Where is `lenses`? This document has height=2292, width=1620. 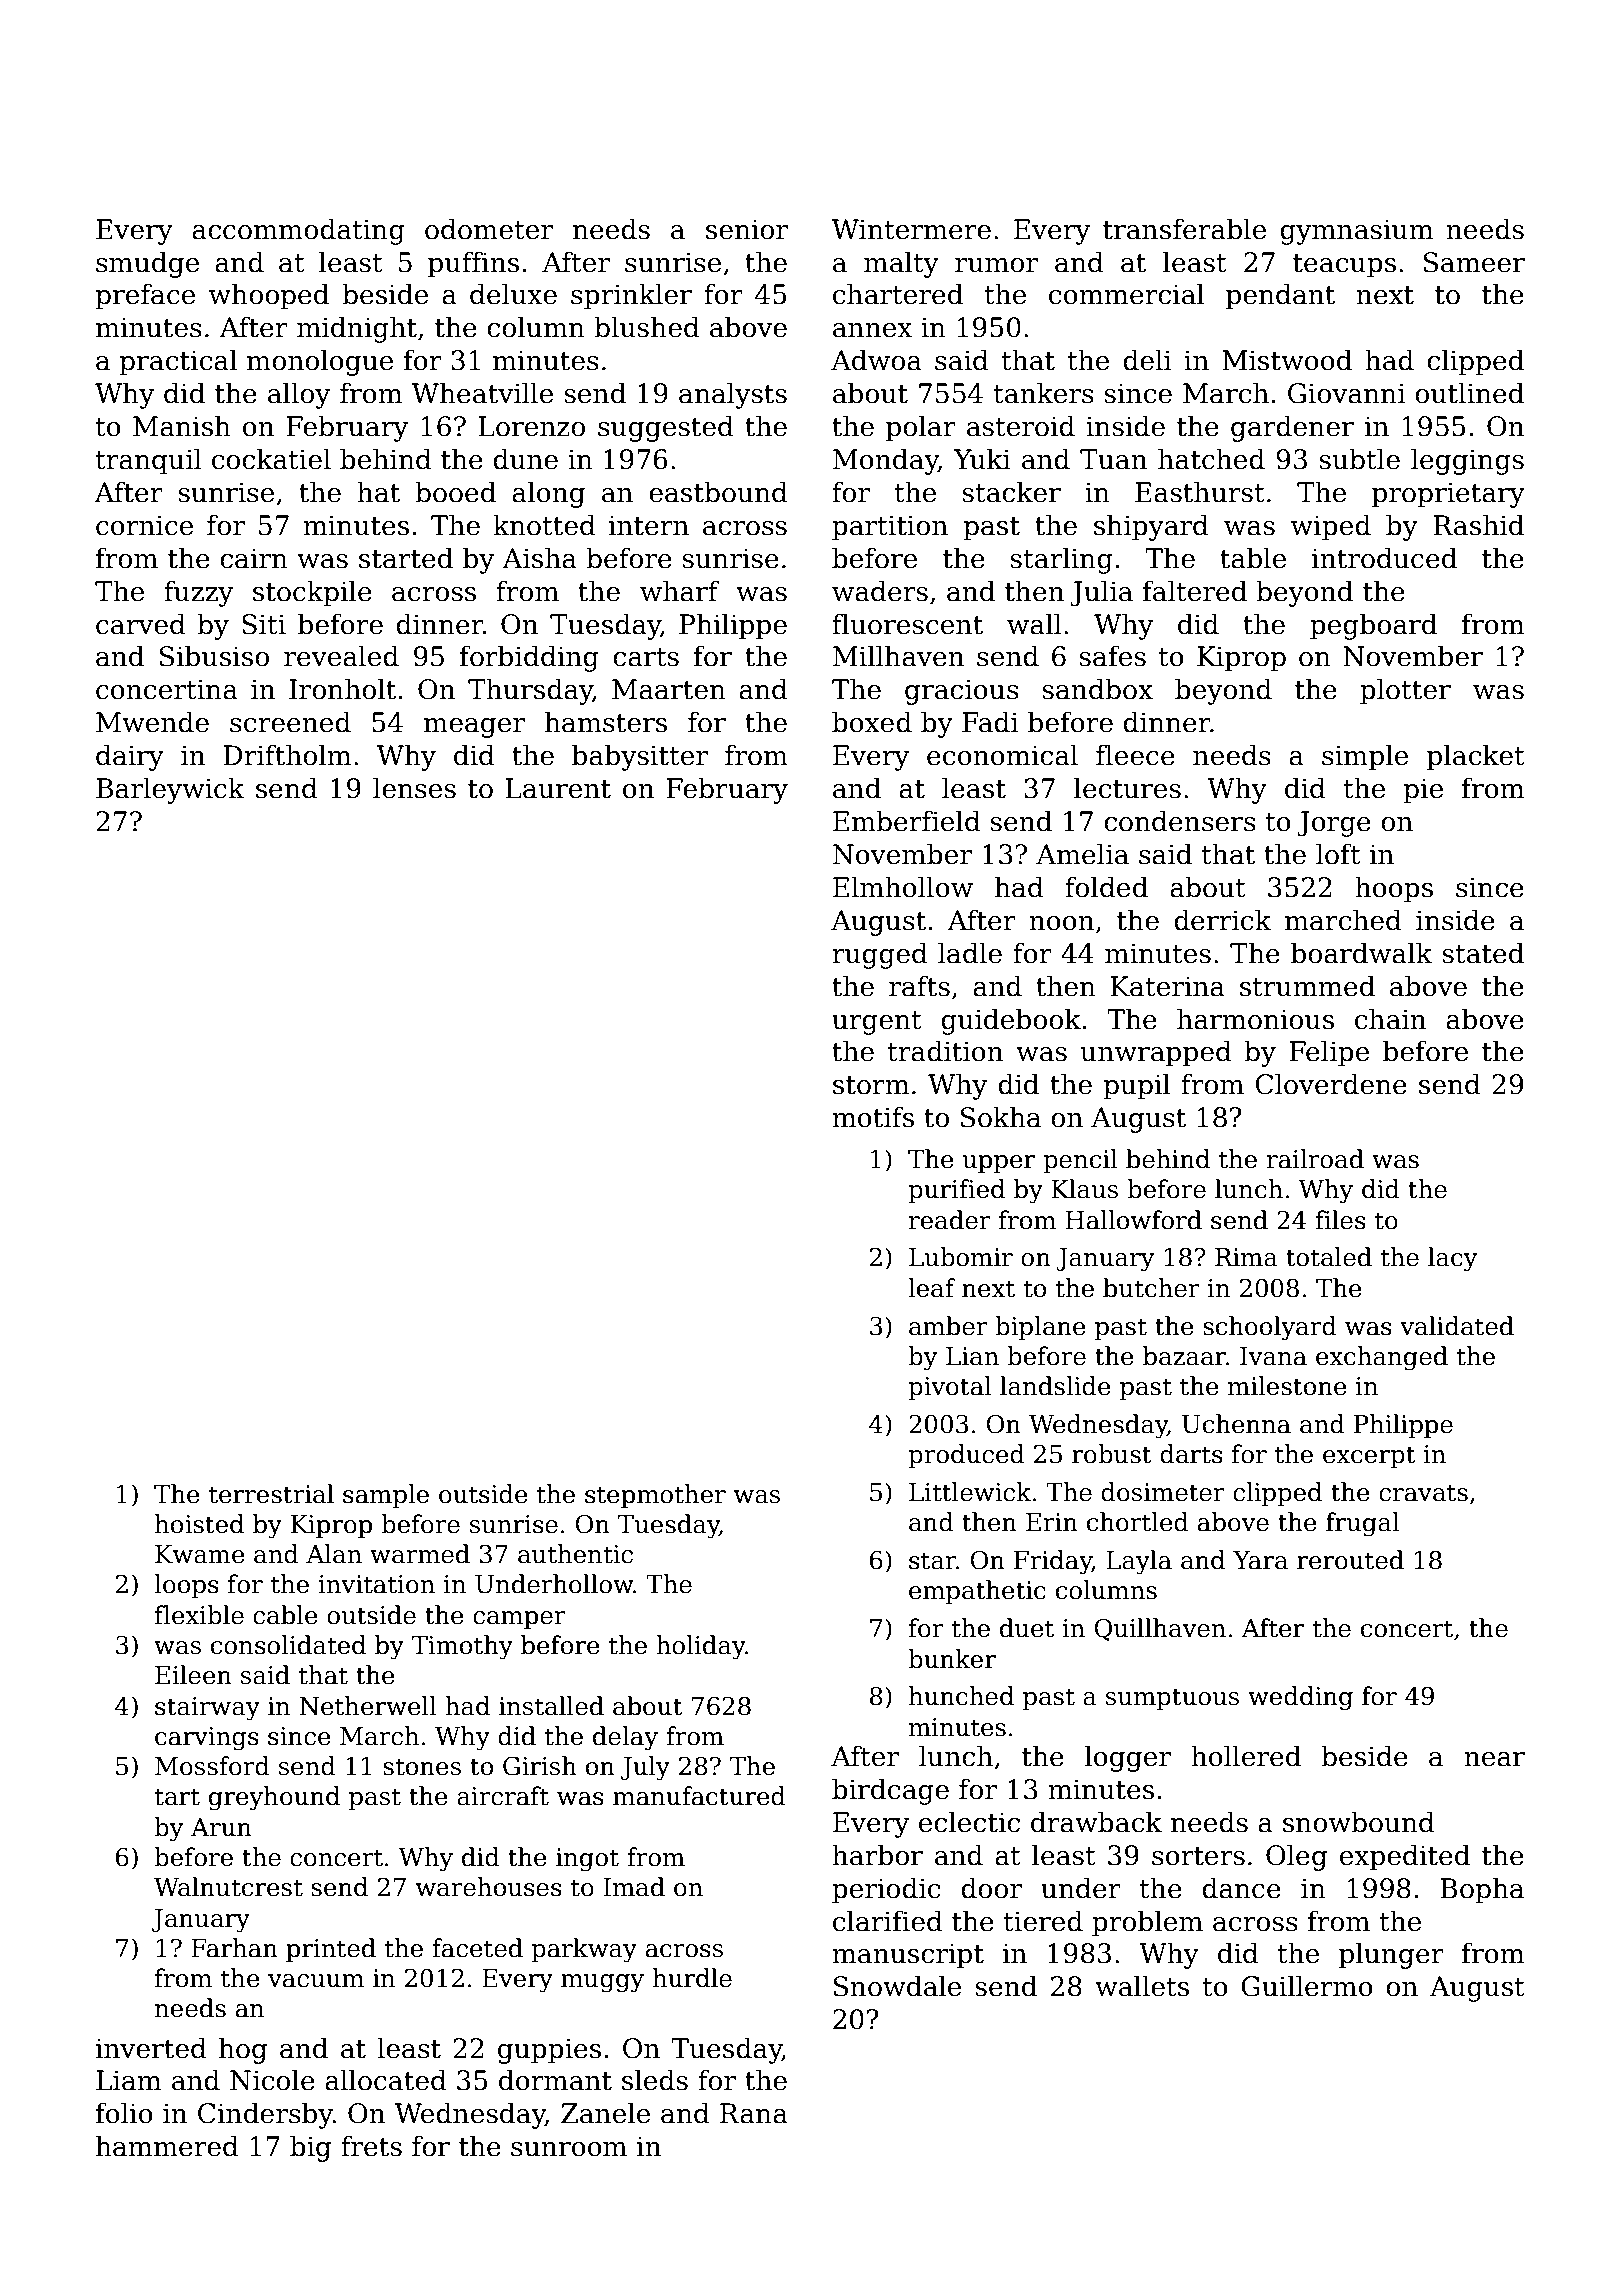 lenses is located at coordinates (414, 788).
